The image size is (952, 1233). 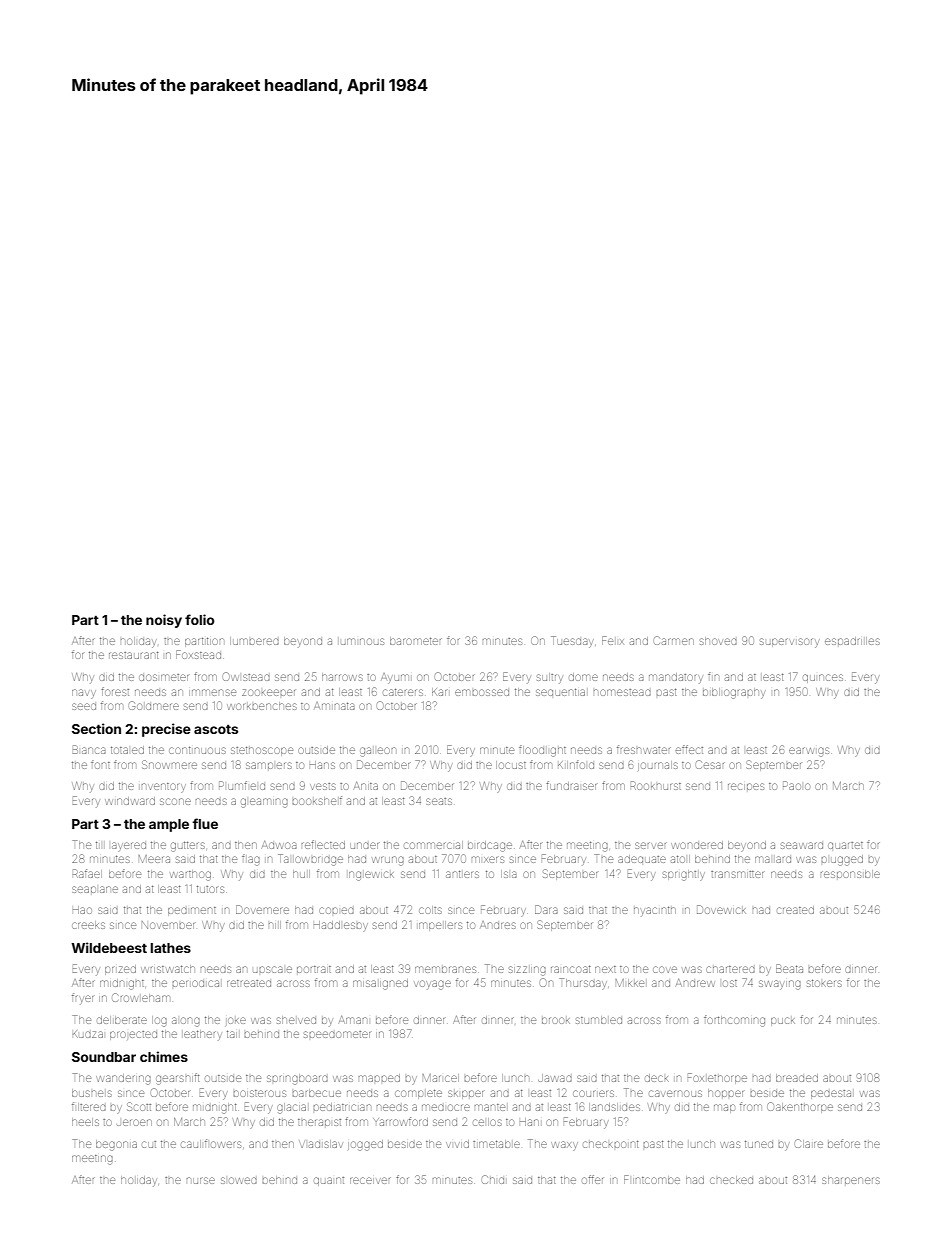 I want to click on journals, so click(x=658, y=766).
